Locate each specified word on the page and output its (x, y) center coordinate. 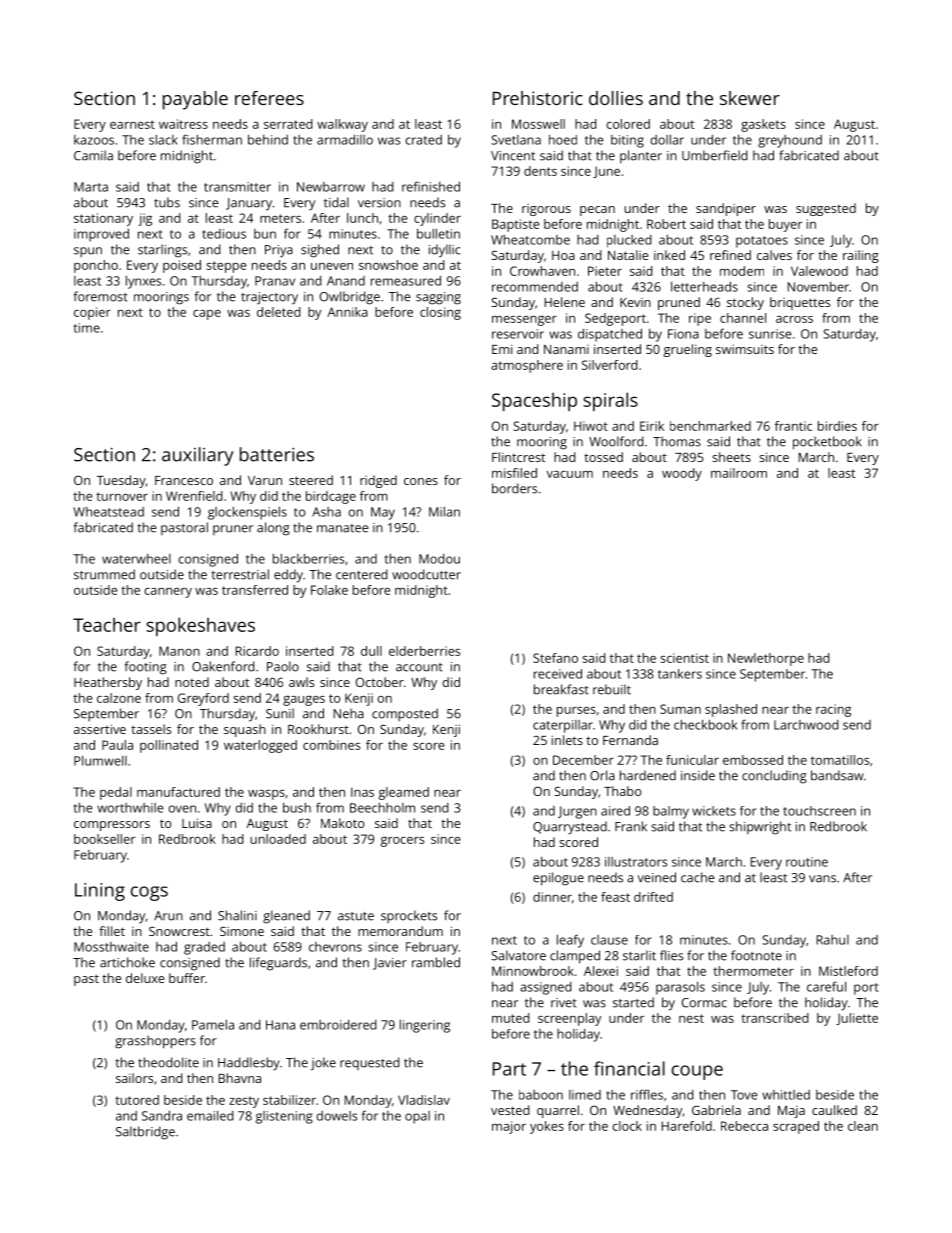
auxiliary (198, 456)
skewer (750, 98)
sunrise (770, 334)
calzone (119, 698)
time (87, 328)
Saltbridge (145, 1133)
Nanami (566, 349)
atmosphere (527, 366)
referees (269, 98)
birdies (837, 426)
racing (833, 710)
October (380, 682)
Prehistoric (538, 98)
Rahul (832, 940)
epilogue (558, 879)
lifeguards (278, 964)
